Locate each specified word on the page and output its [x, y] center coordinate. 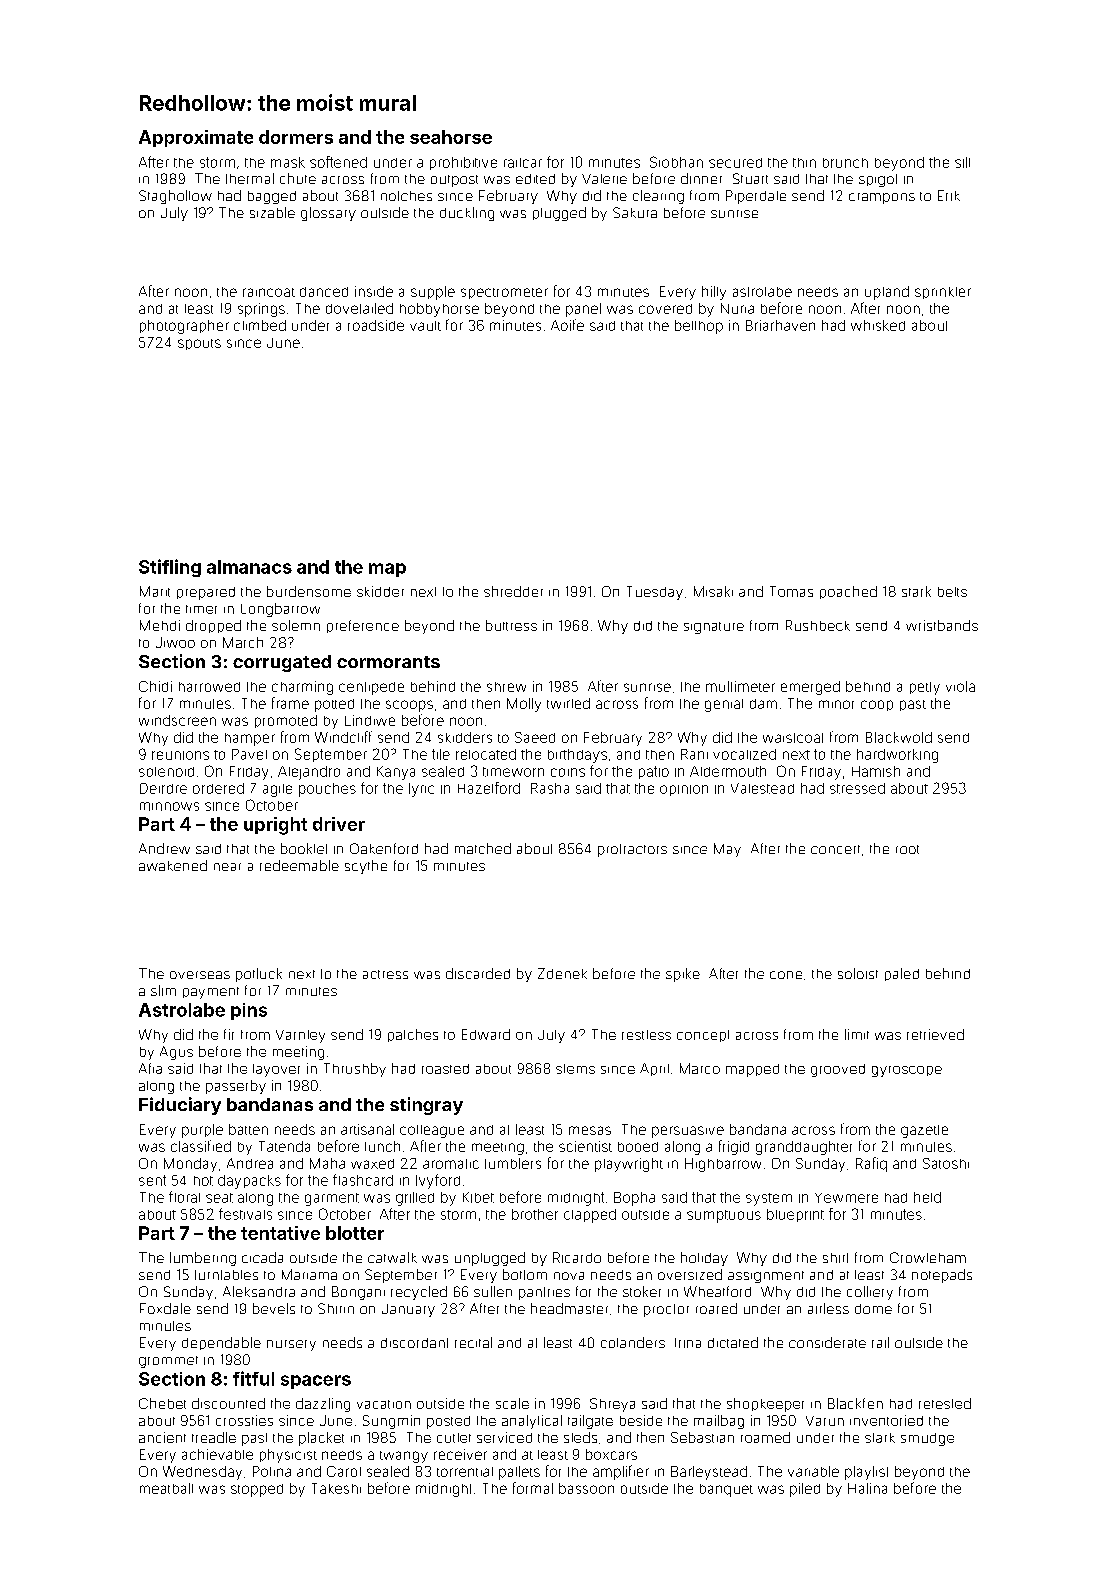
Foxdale [165, 1308]
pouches [327, 790]
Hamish [876, 771]
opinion [684, 790]
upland [887, 293]
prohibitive [463, 163]
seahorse [451, 137]
